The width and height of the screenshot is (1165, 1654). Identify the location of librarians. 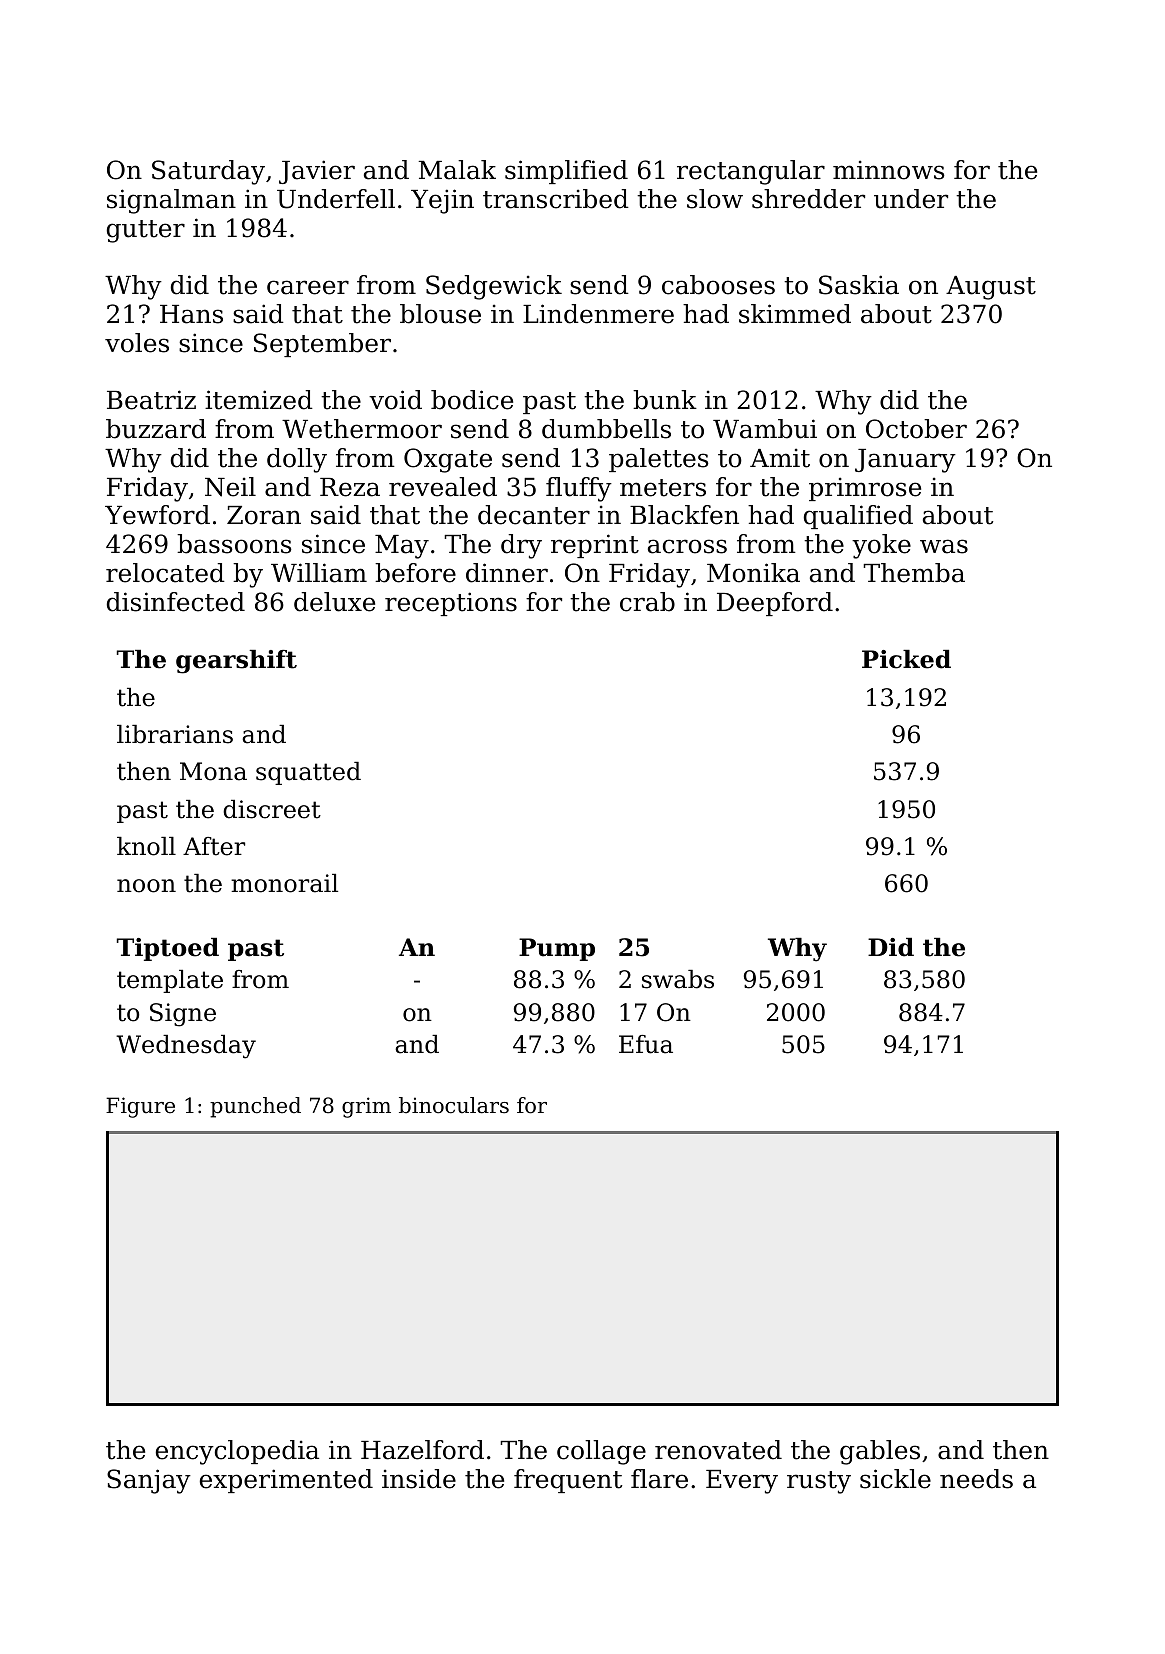
(175, 734).
